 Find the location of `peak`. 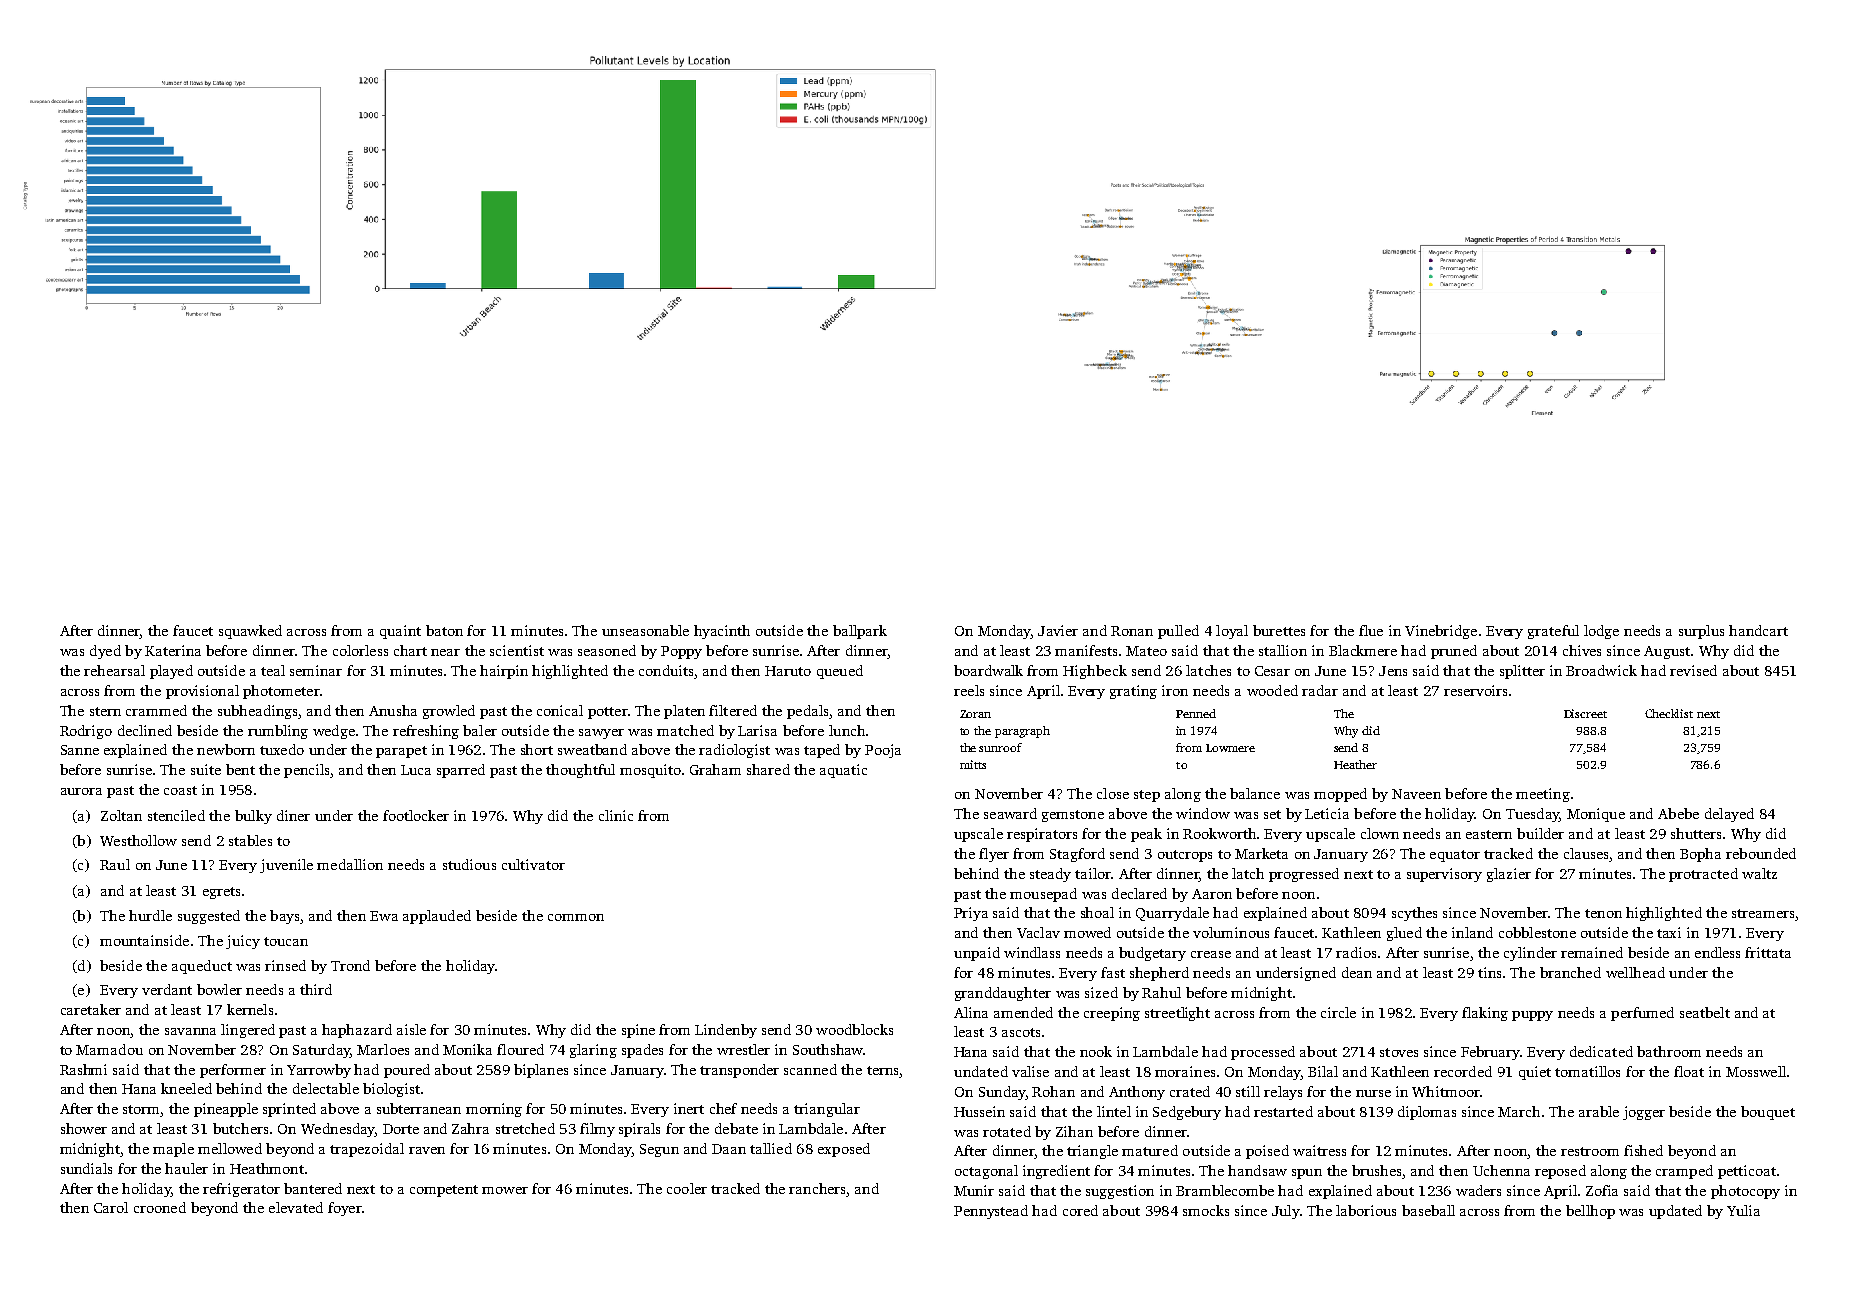

peak is located at coordinates (1146, 835).
